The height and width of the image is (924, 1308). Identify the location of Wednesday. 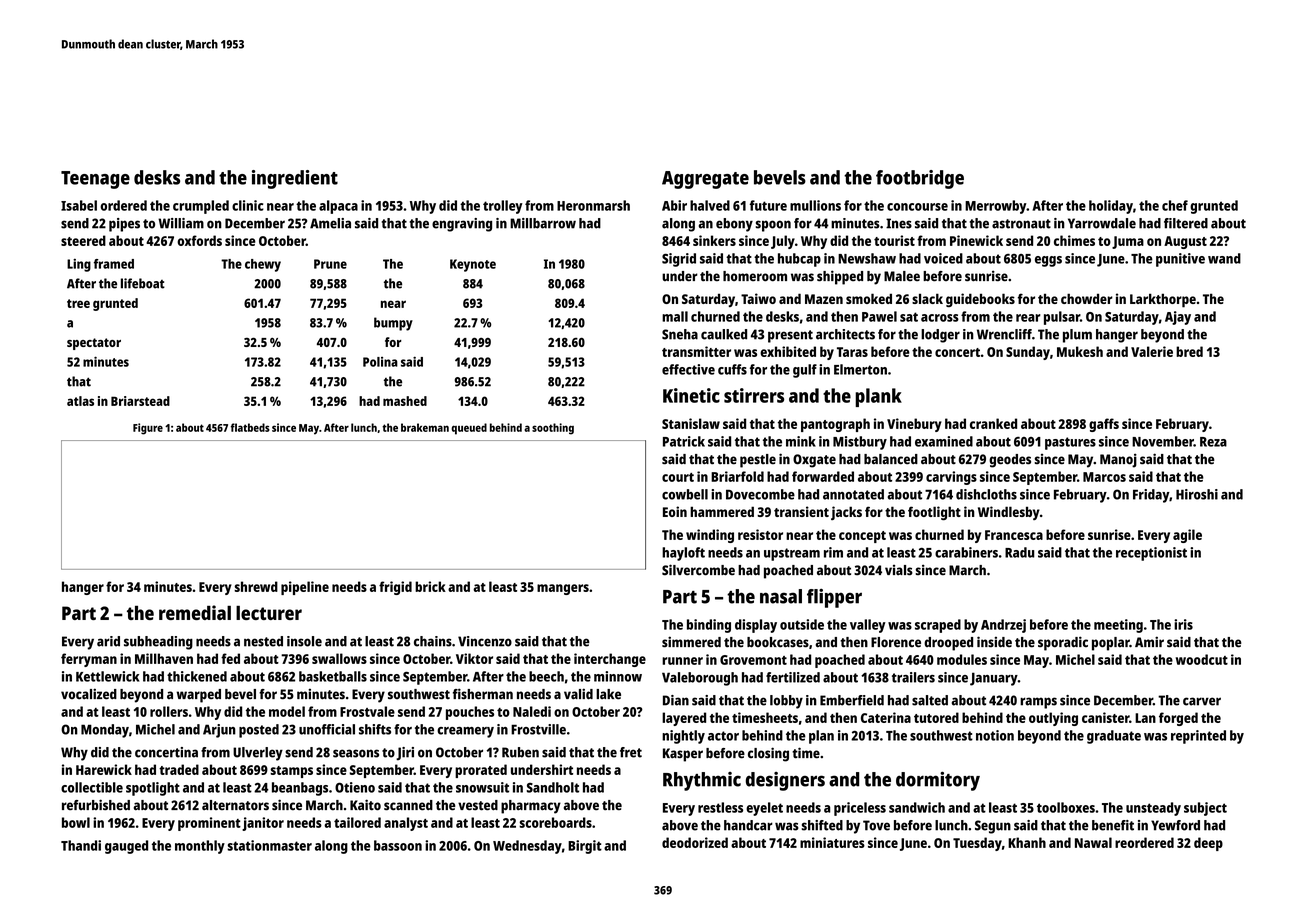
(527, 847).
